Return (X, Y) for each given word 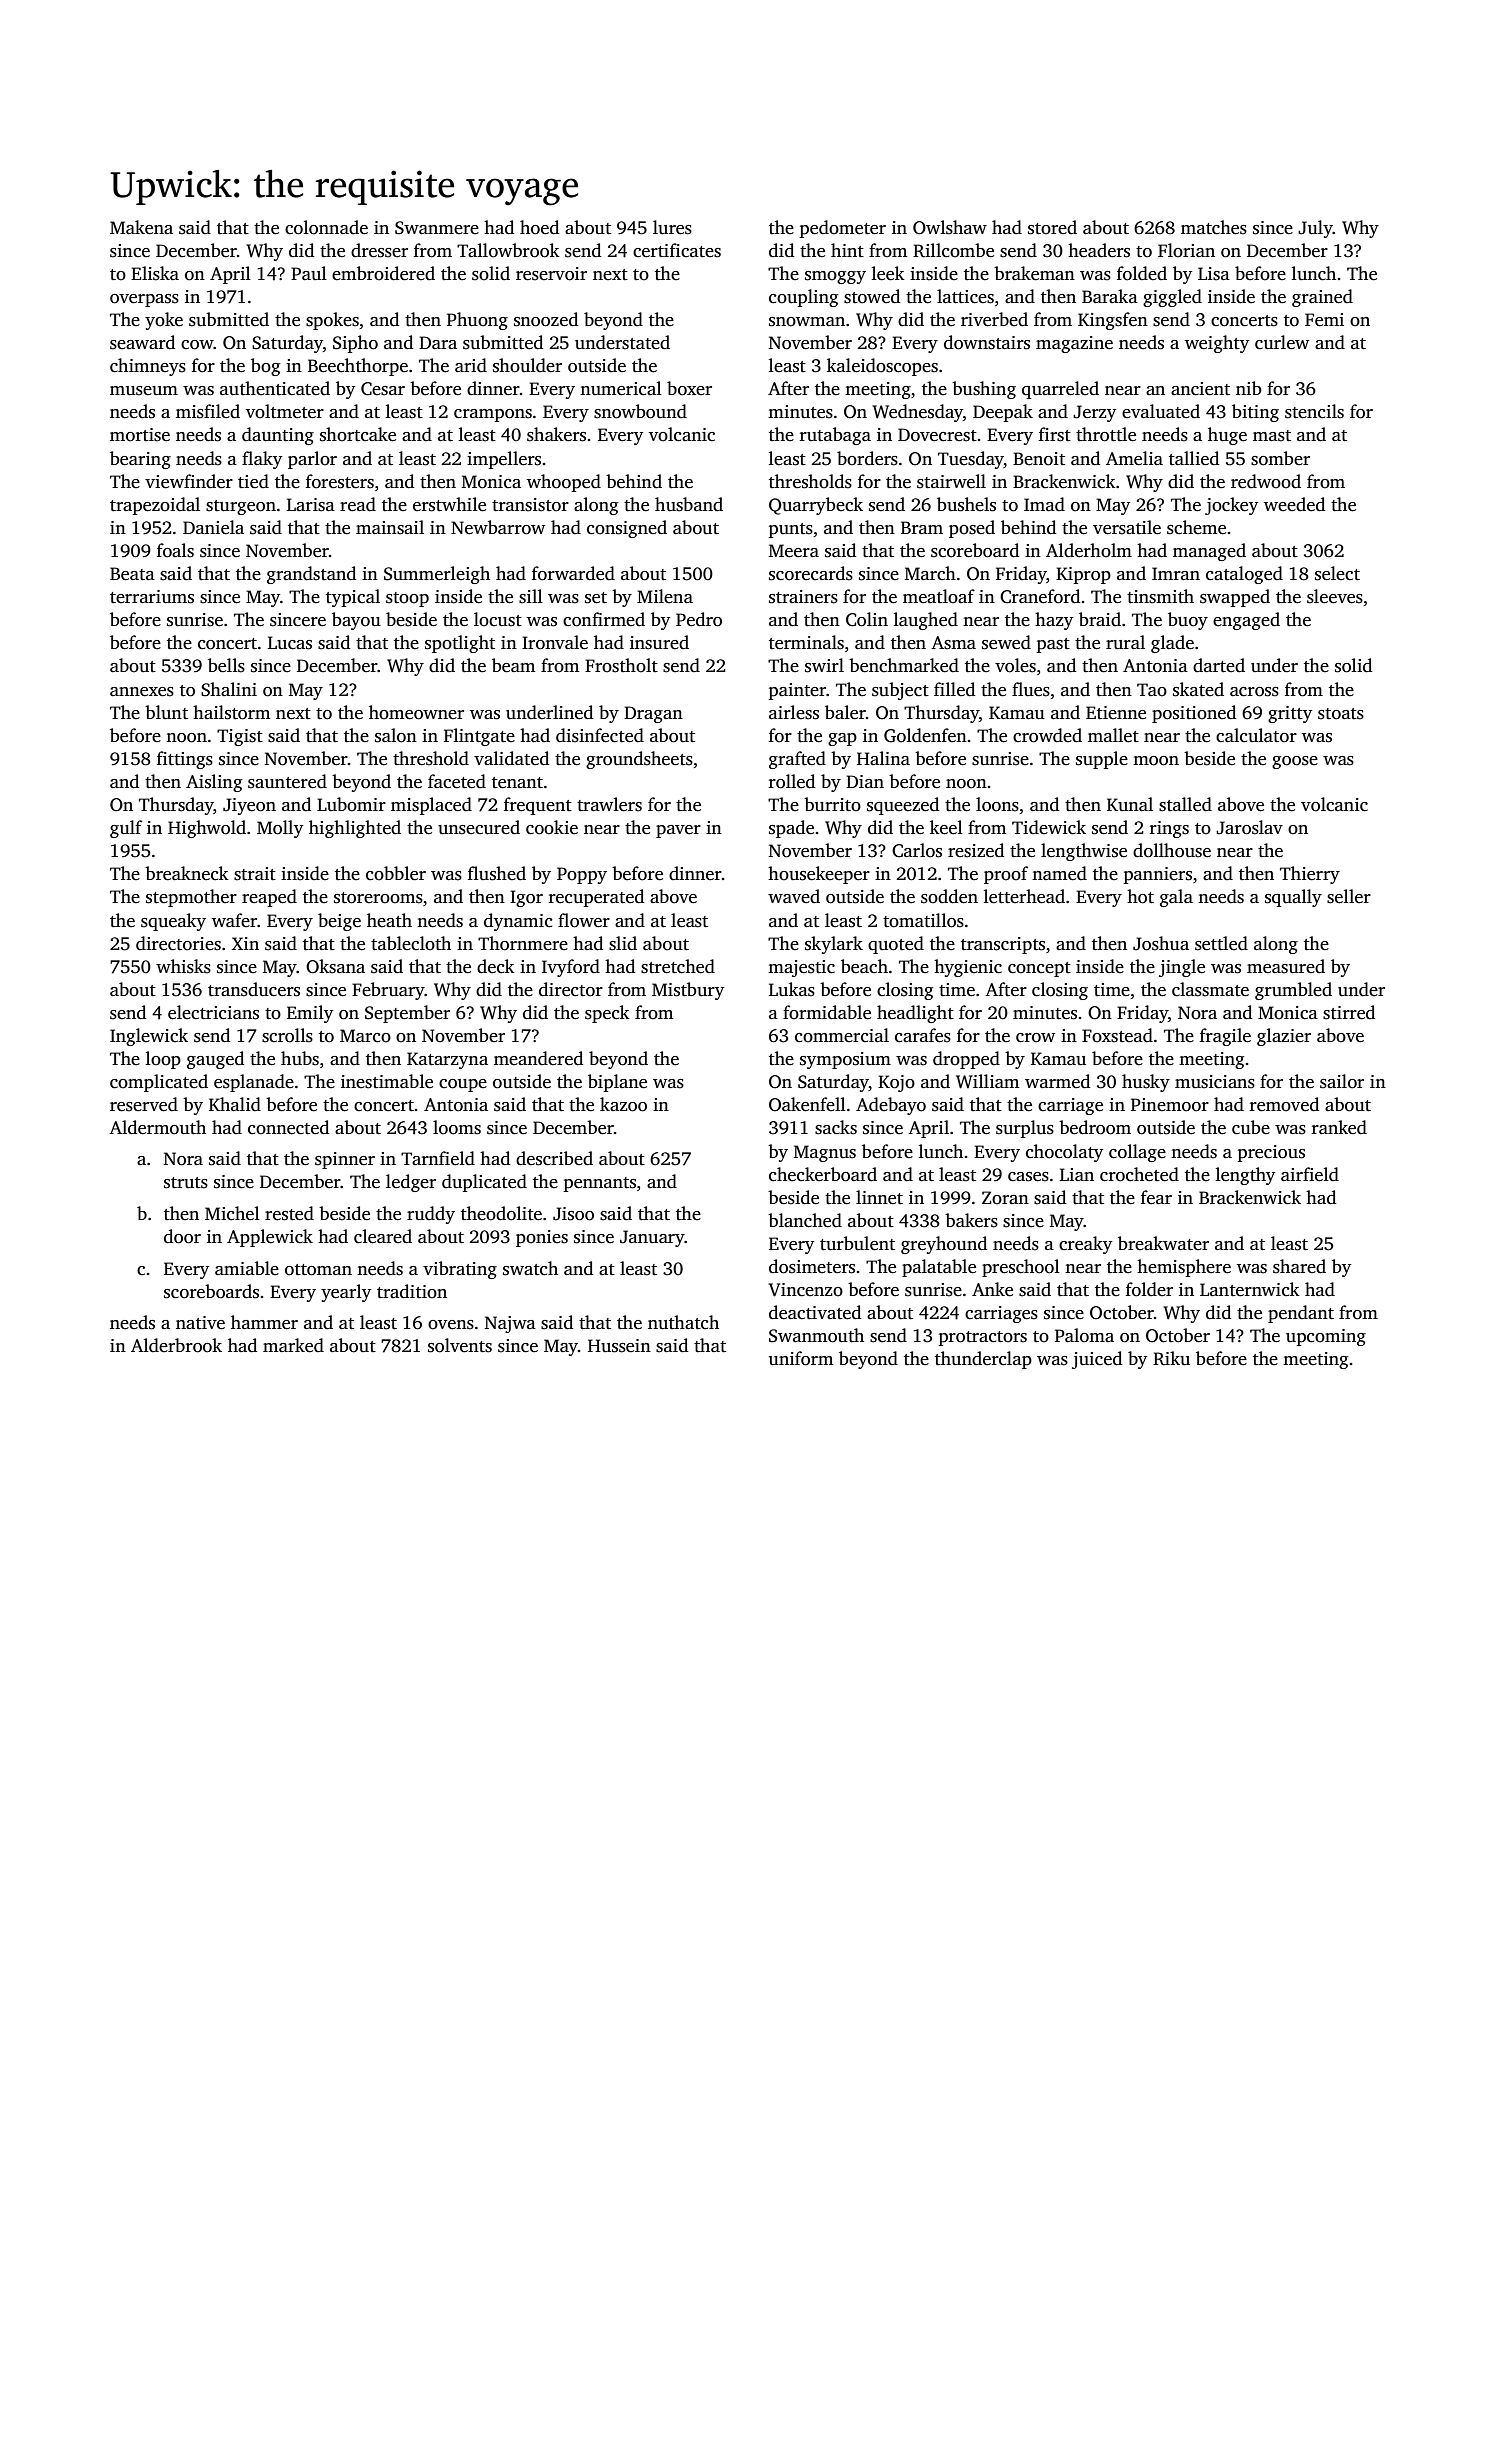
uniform (801, 1358)
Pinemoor (1170, 1105)
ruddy (431, 1215)
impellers (504, 460)
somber (1280, 458)
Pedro (699, 619)
